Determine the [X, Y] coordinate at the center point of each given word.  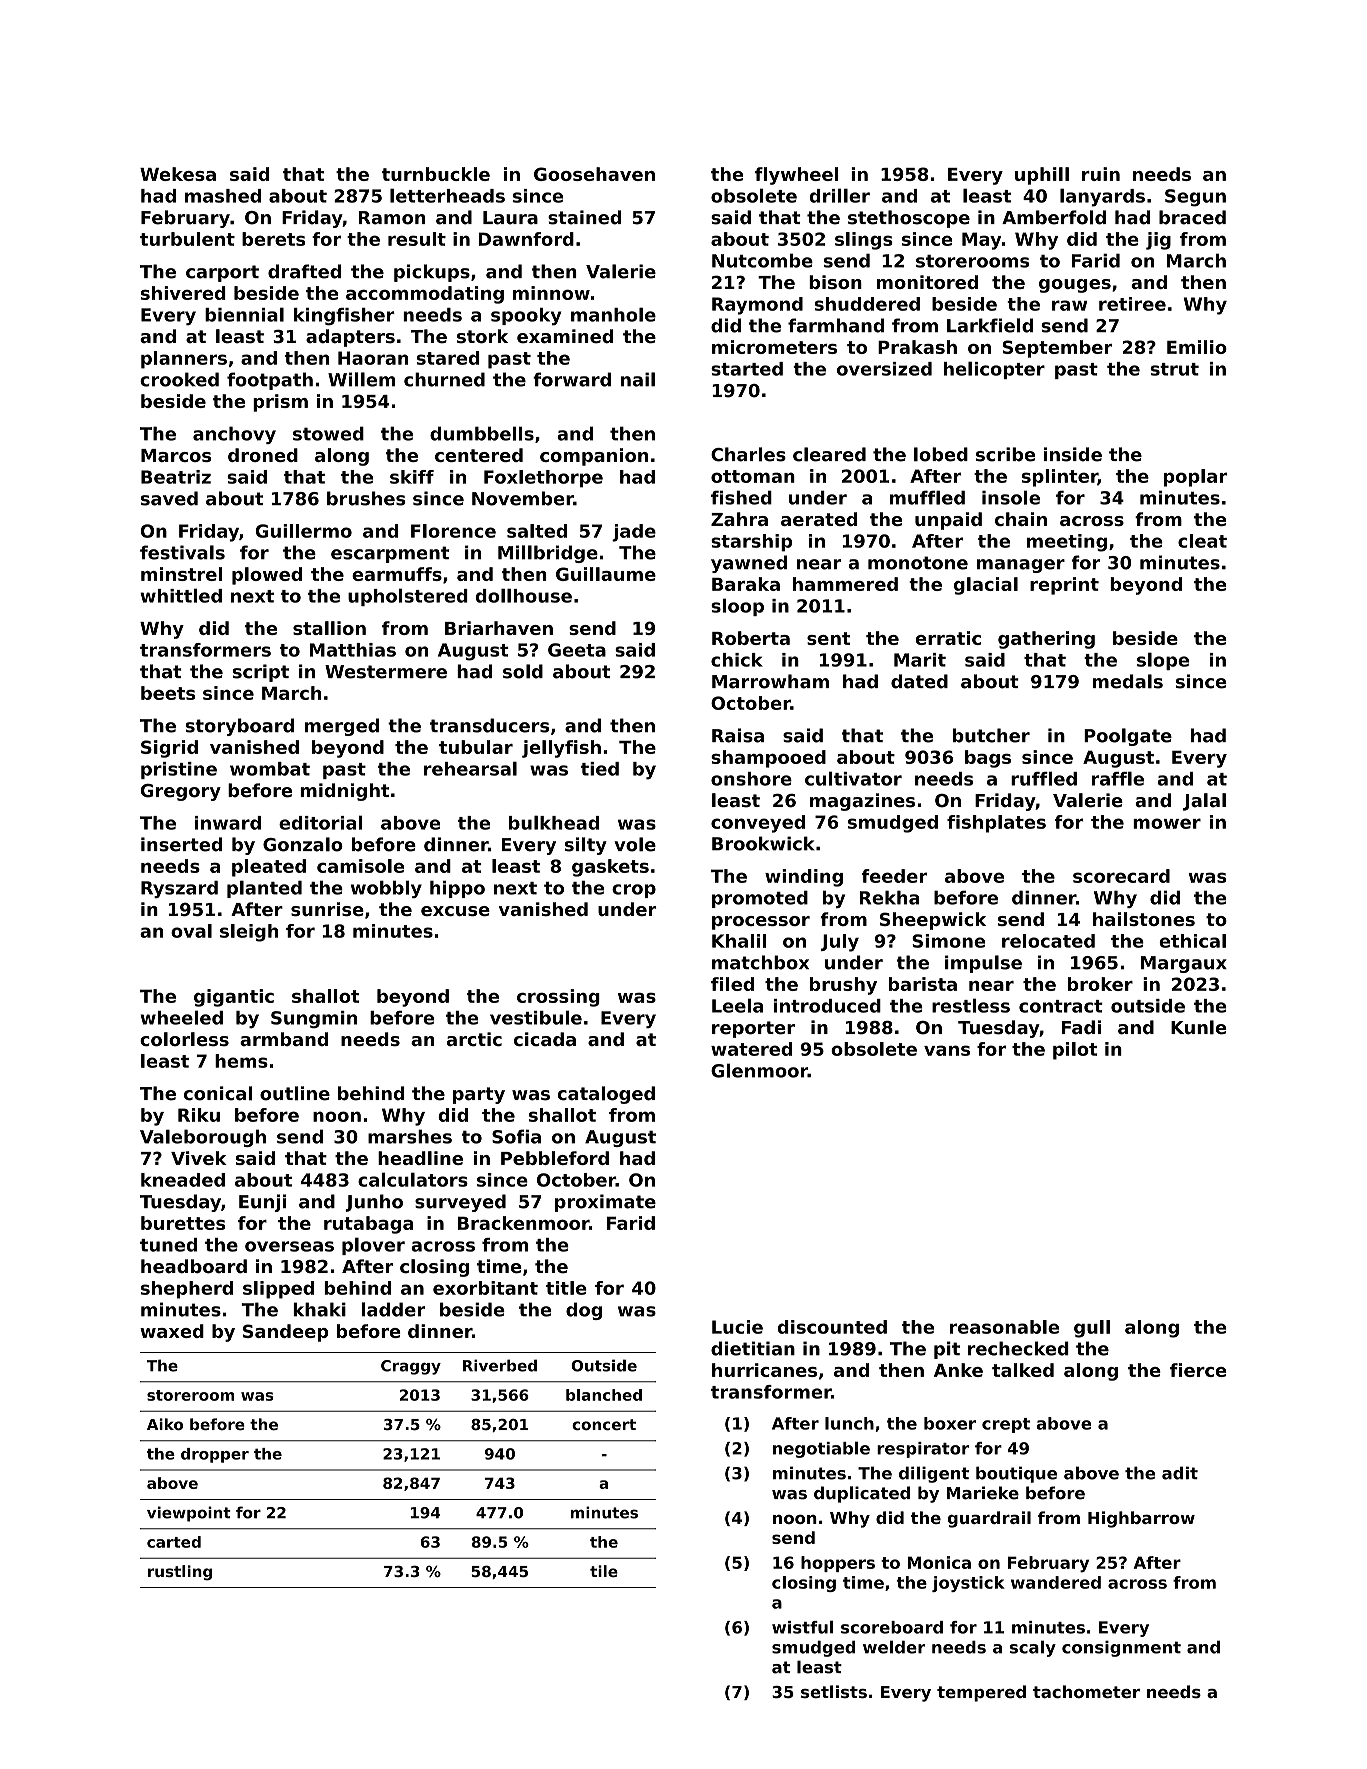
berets [273, 239]
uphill [1042, 176]
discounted [832, 1327]
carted [174, 1542]
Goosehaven [594, 174]
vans [947, 1050]
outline [295, 1093]
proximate [605, 1203]
